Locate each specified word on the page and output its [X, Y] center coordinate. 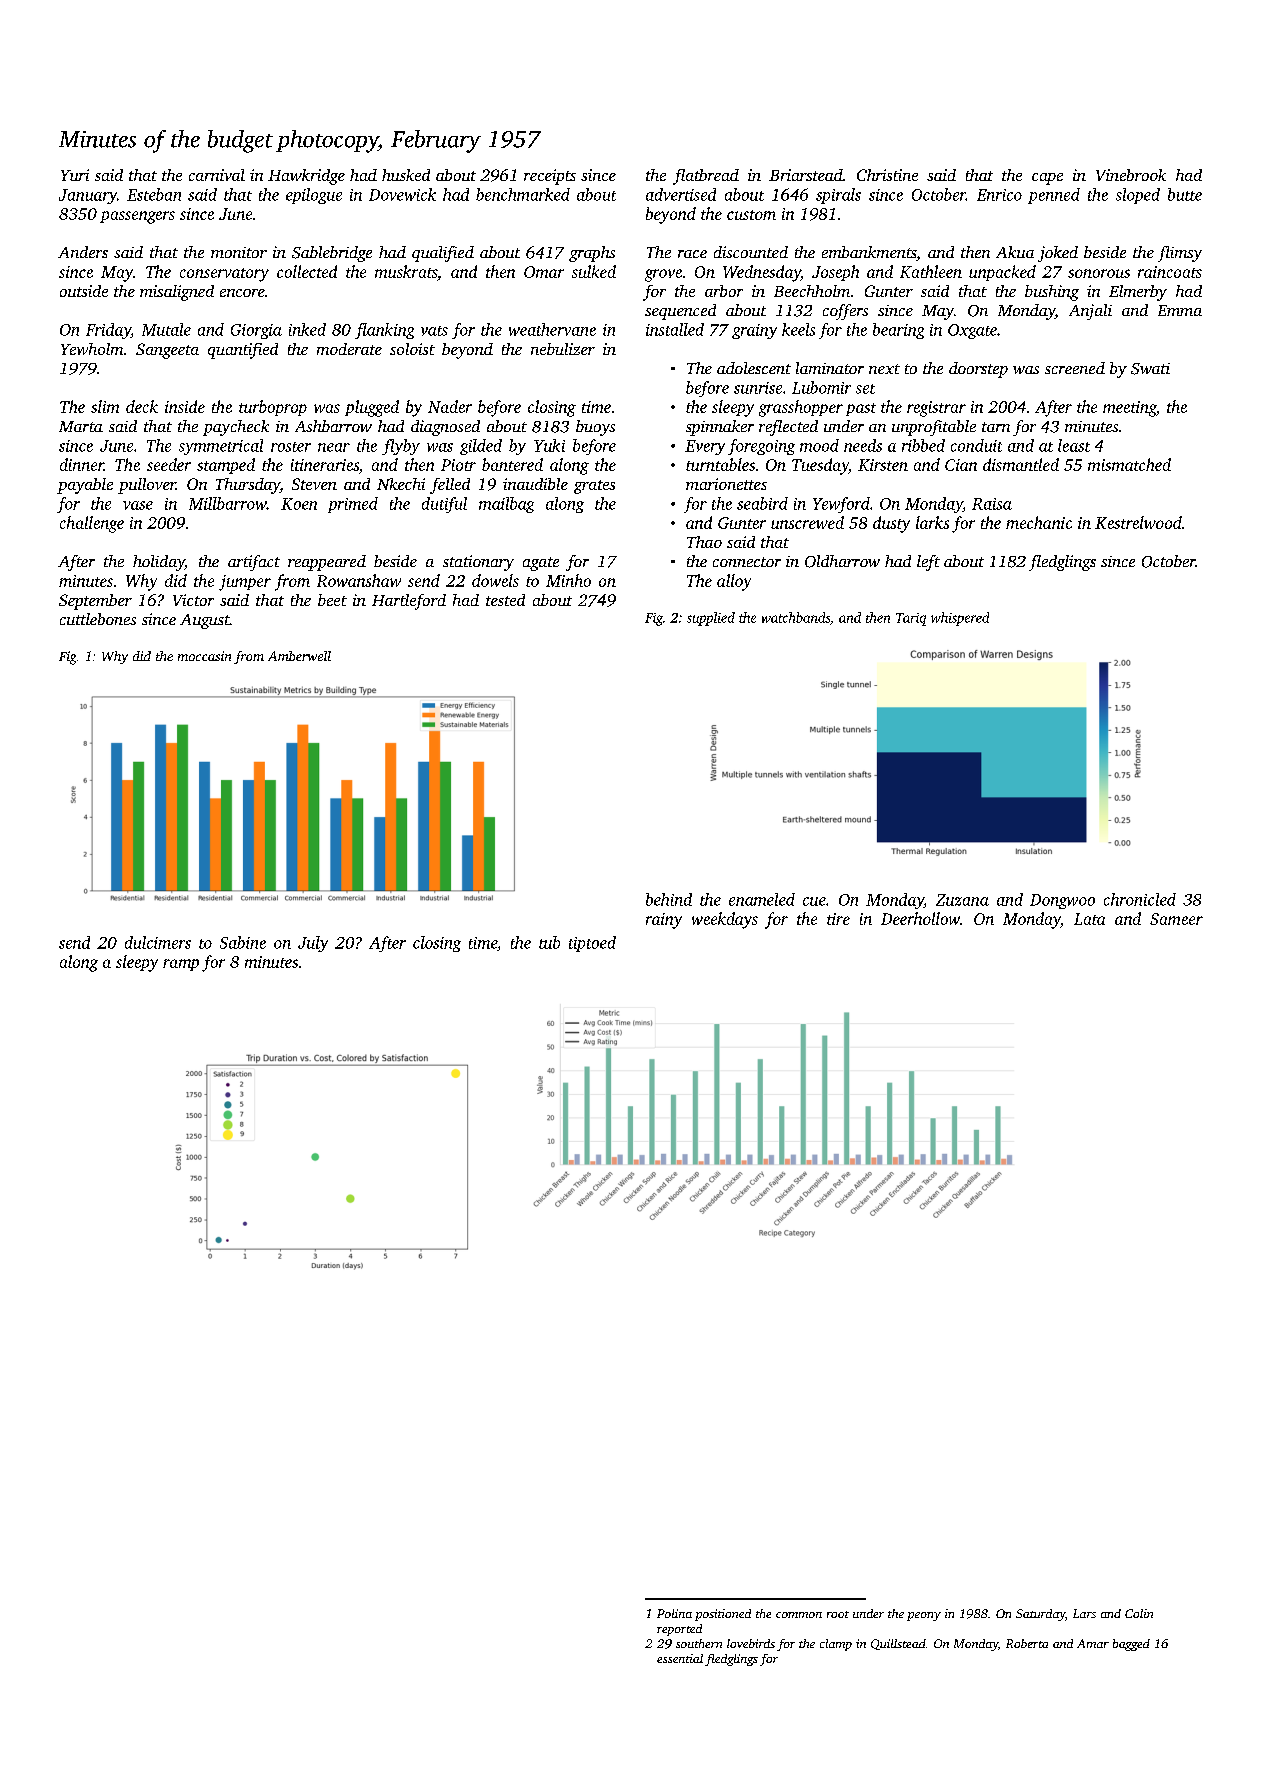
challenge [92, 524]
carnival [217, 175]
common [799, 1615]
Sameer [1176, 919]
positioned [723, 1615]
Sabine [243, 942]
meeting [1129, 409]
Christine [887, 175]
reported [679, 1630]
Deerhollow [920, 918]
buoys [595, 428]
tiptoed [592, 944]
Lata [1089, 919]
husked [406, 175]
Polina [674, 1613]
